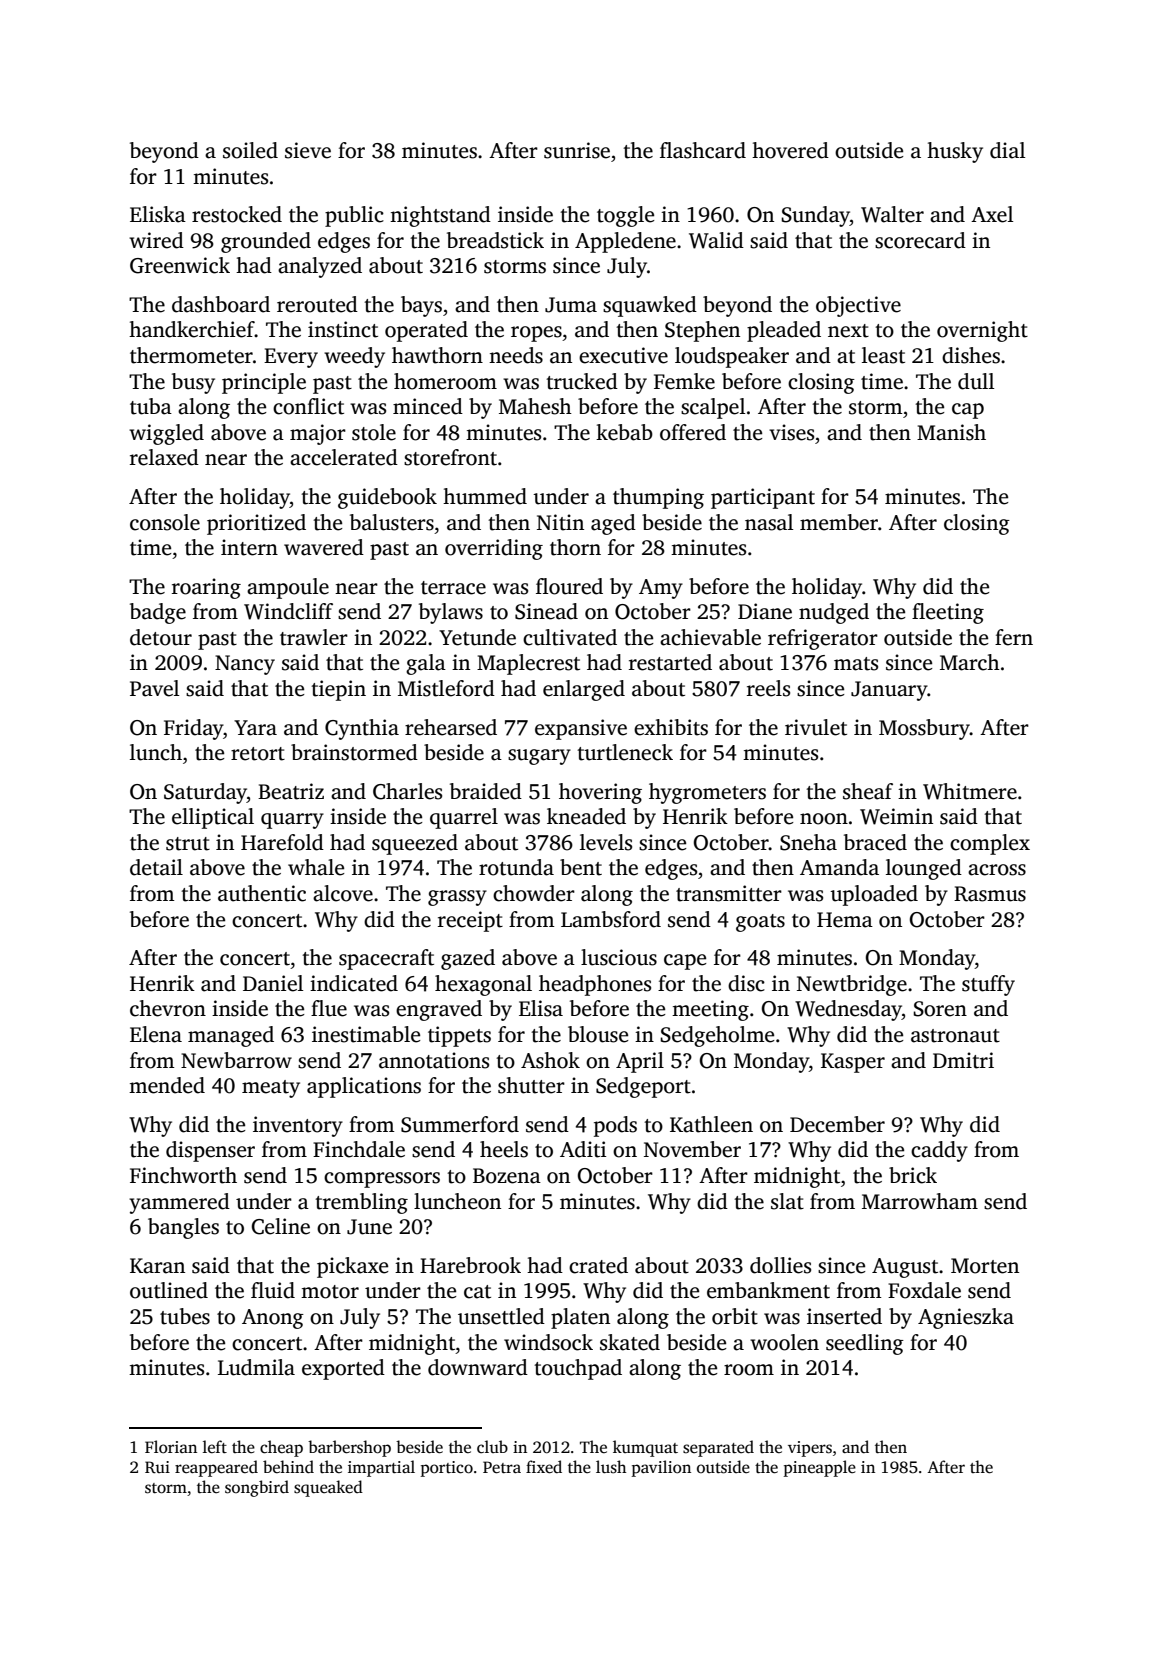 This screenshot has height=1654, width=1165. What do you see at coordinates (257, 1488) in the screenshot?
I see `songbird` at bounding box center [257, 1488].
